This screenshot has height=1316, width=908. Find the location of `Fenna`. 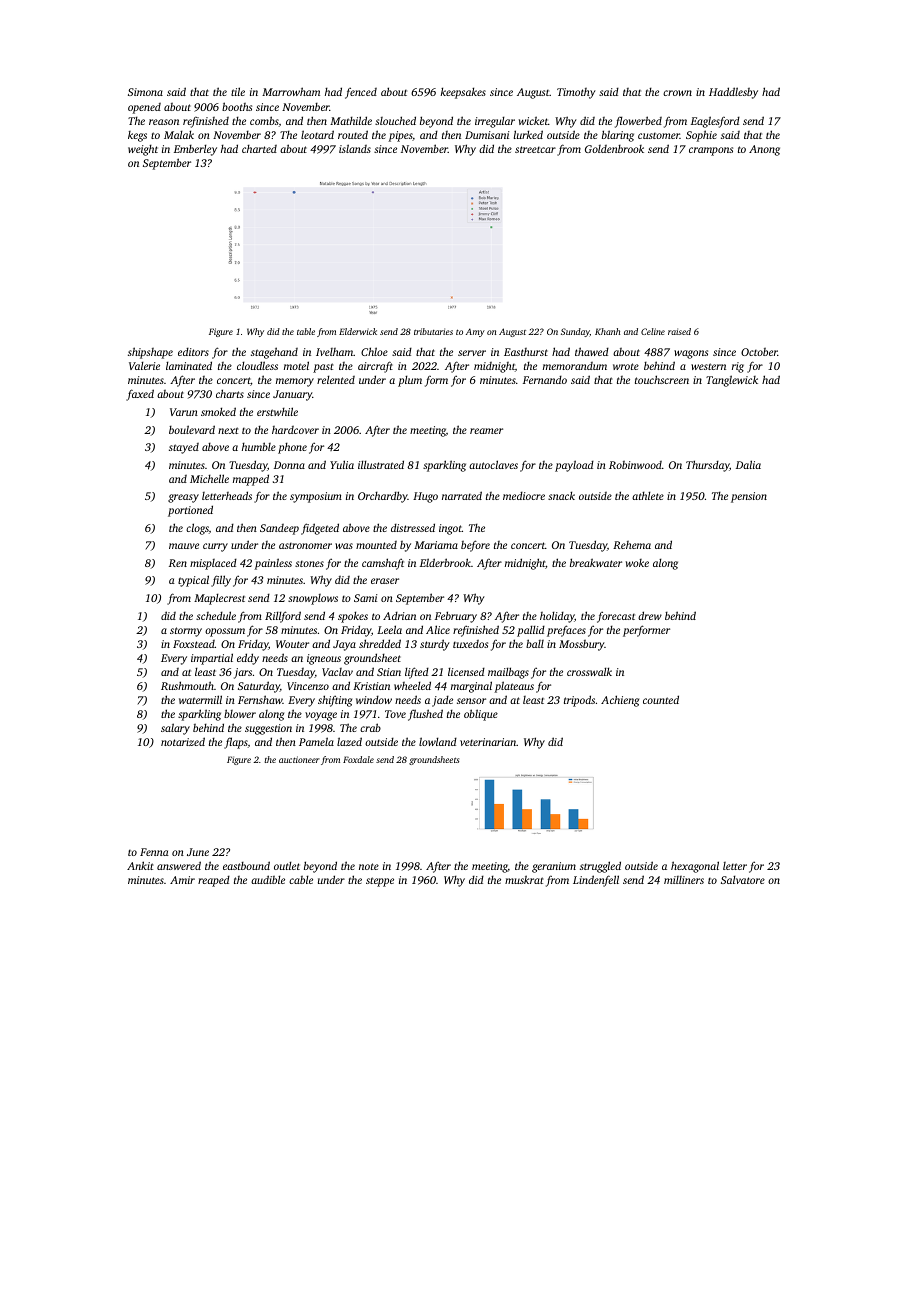

Fenna is located at coordinates (154, 852).
